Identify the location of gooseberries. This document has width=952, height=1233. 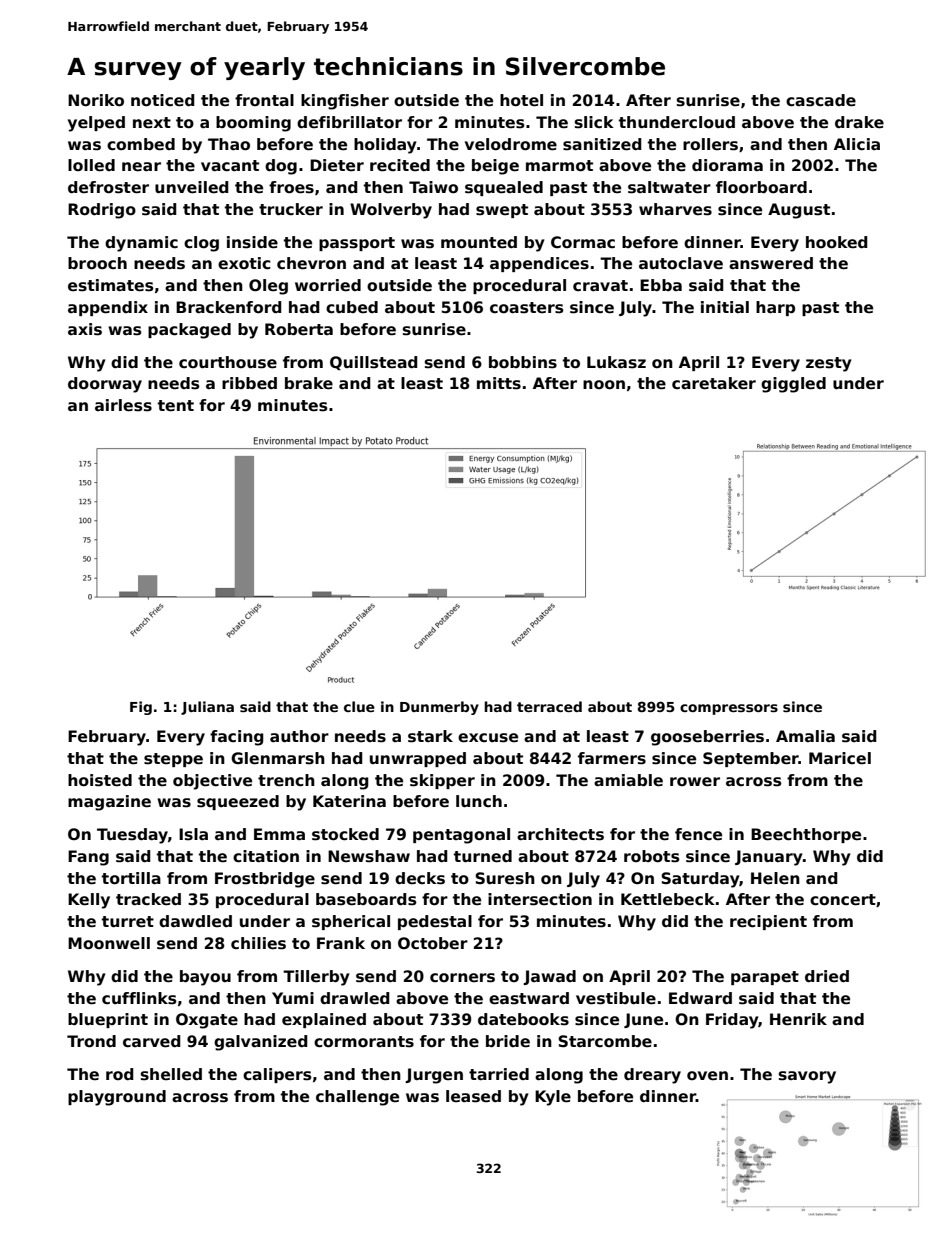
(707, 738).
